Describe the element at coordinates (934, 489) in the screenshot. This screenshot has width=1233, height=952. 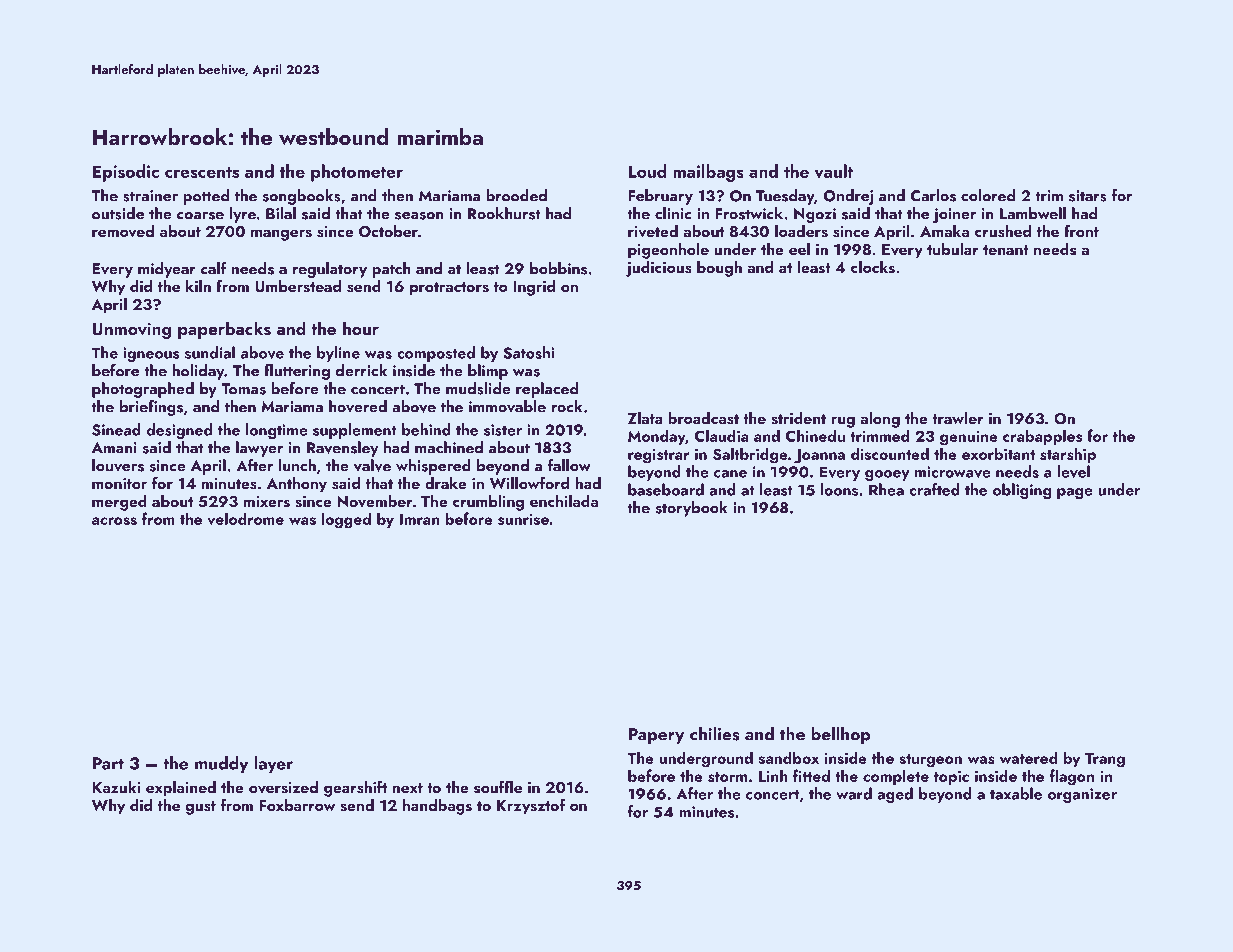
I see `crafted` at that location.
